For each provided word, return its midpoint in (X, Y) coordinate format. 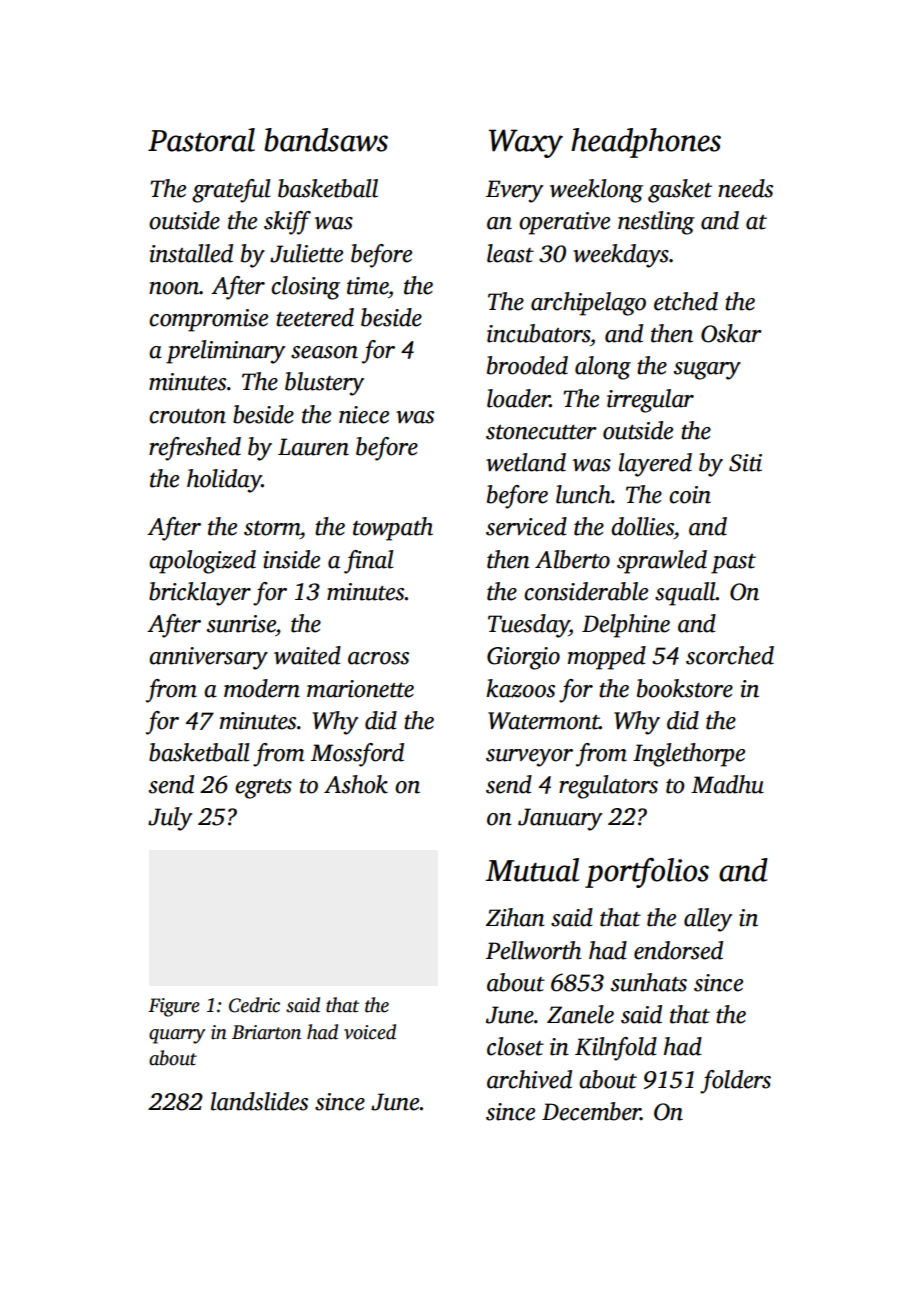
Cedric (254, 1005)
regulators (608, 787)
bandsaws (326, 140)
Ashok (356, 784)
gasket (680, 191)
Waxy (526, 143)
